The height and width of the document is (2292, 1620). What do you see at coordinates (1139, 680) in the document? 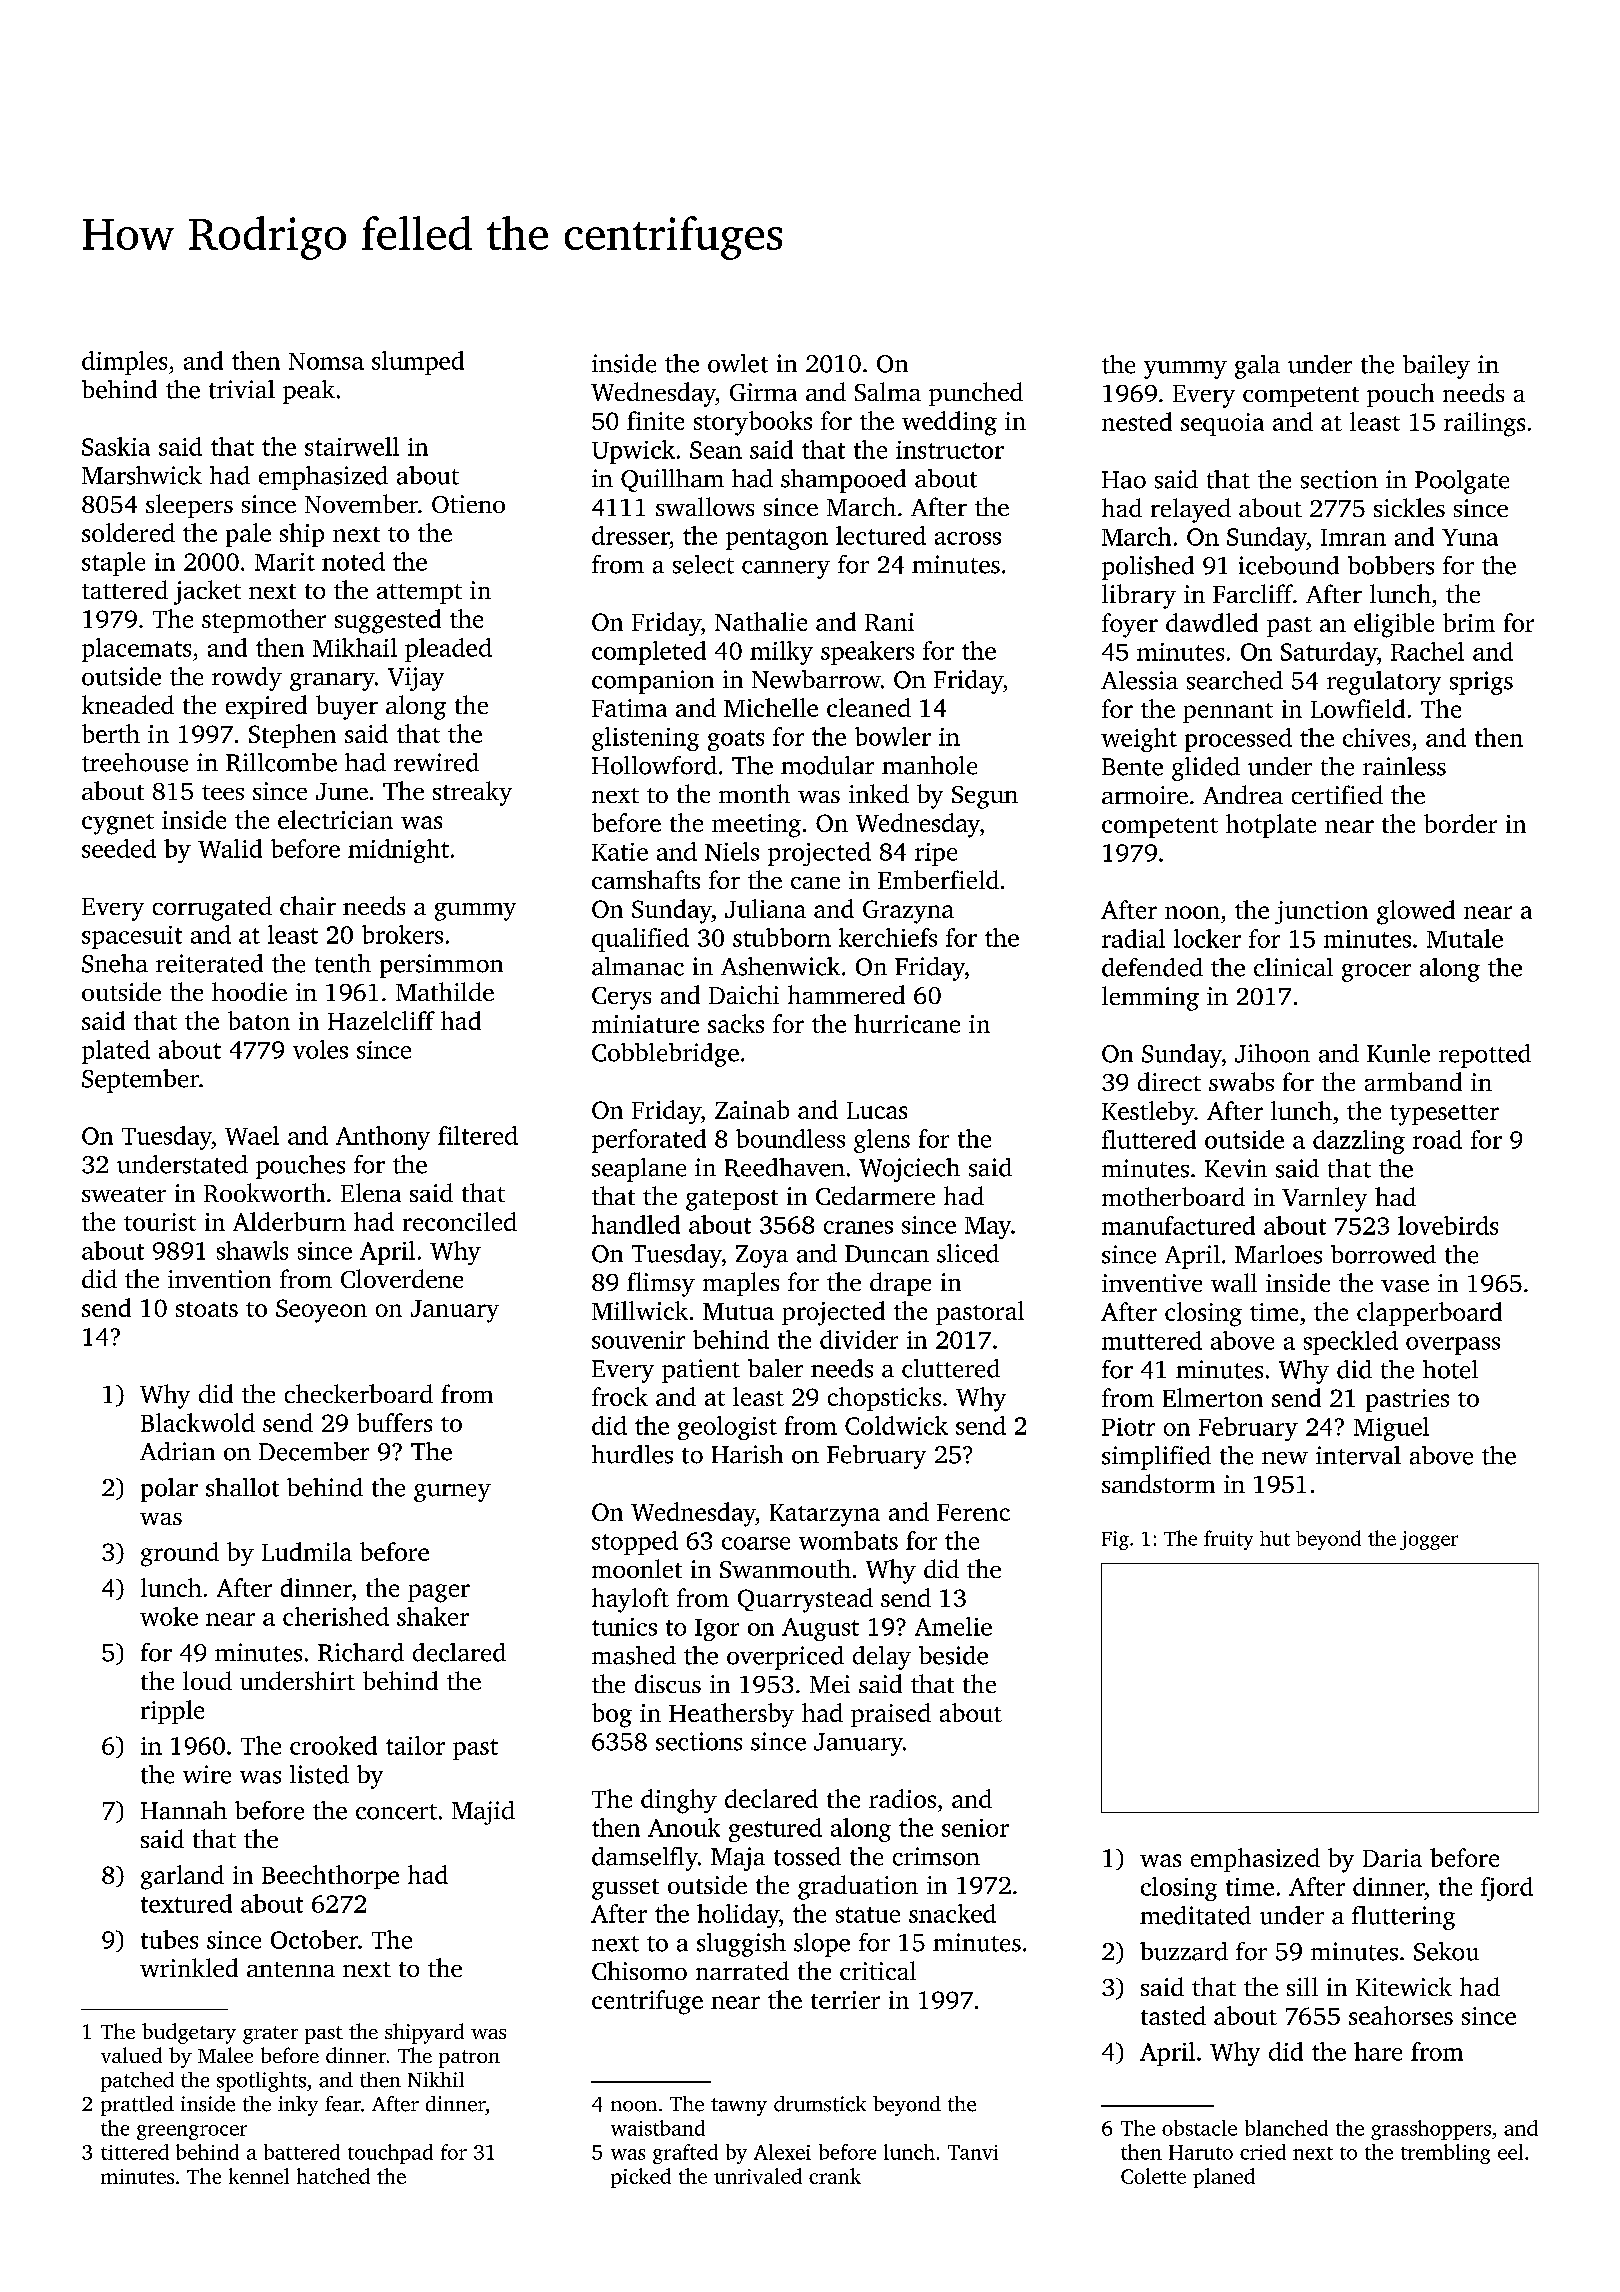
I see `Alessia` at bounding box center [1139, 680].
